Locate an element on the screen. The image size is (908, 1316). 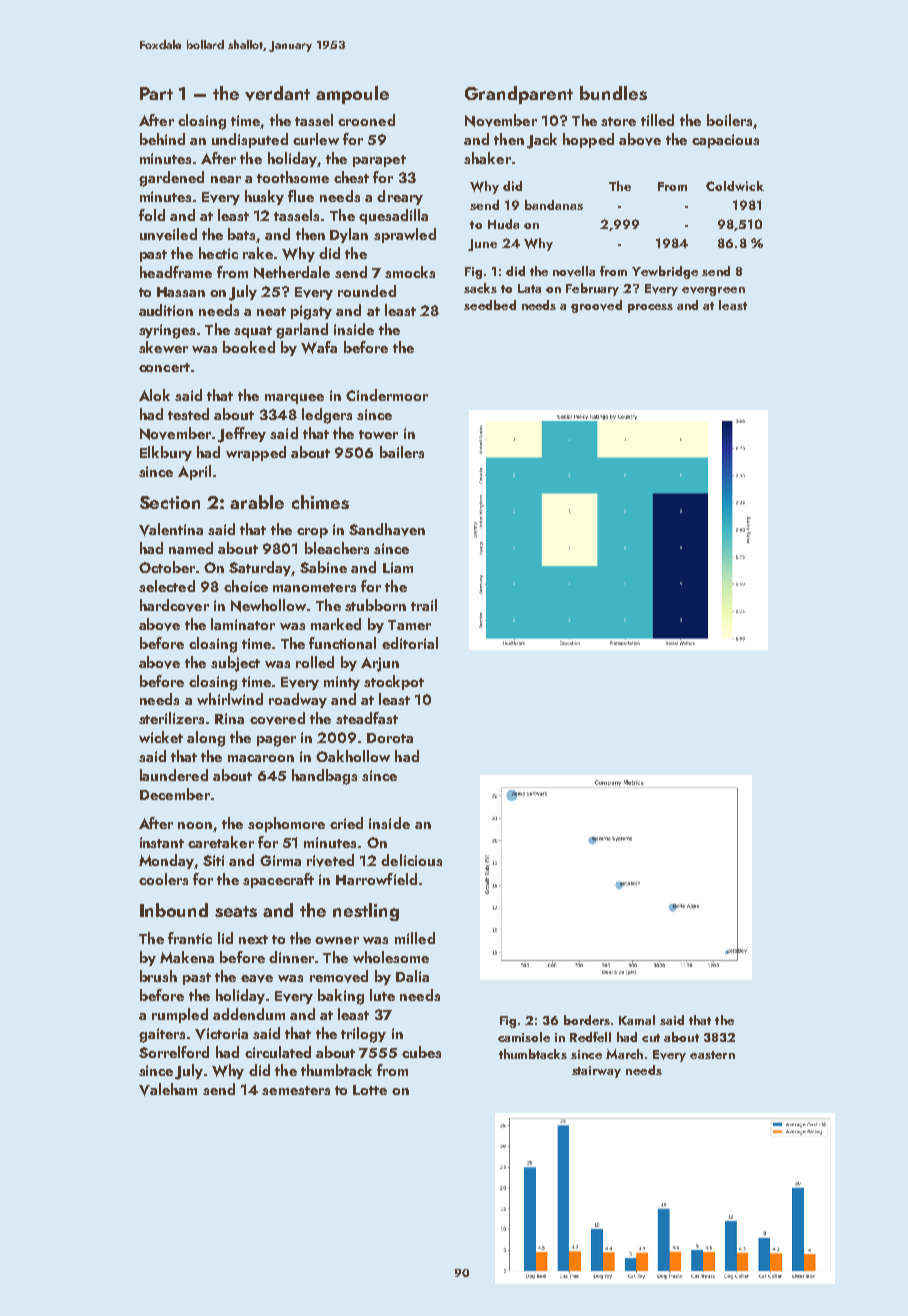
ampoule is located at coordinates (352, 95).
